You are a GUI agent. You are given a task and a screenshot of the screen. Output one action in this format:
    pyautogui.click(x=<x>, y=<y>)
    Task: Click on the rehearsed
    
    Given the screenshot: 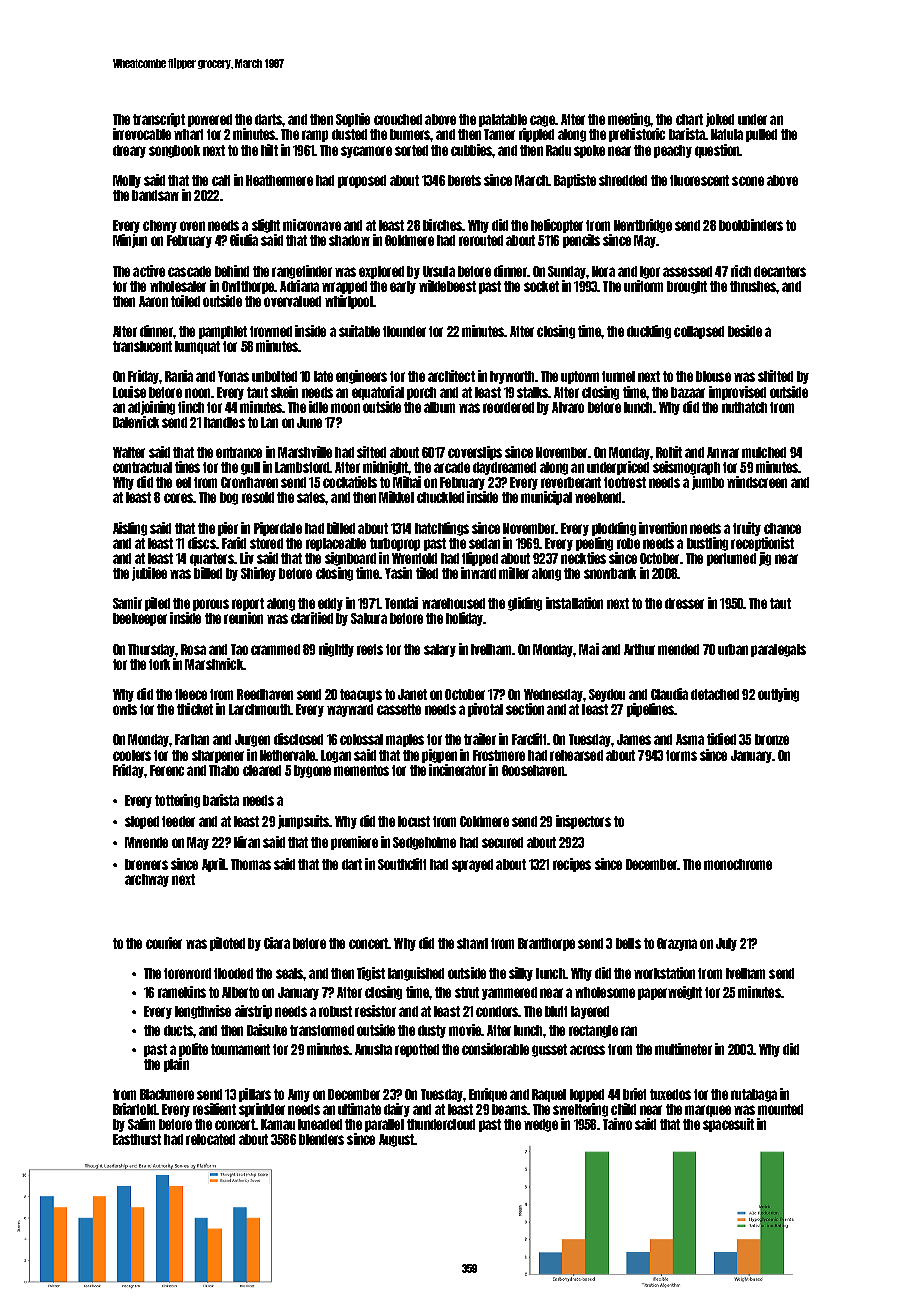 What is the action you would take?
    pyautogui.click(x=576, y=755)
